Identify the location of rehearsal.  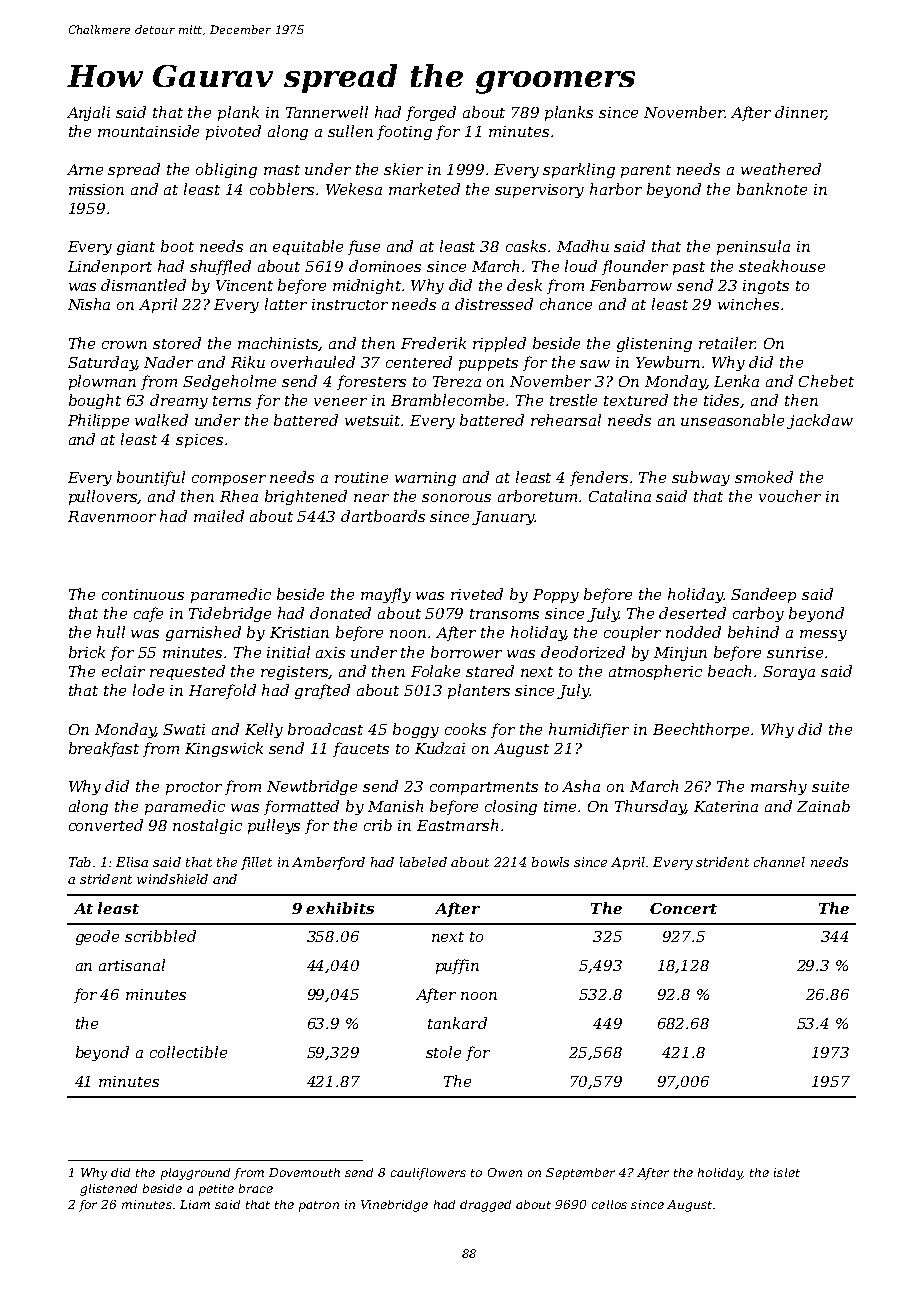
(566, 420).
